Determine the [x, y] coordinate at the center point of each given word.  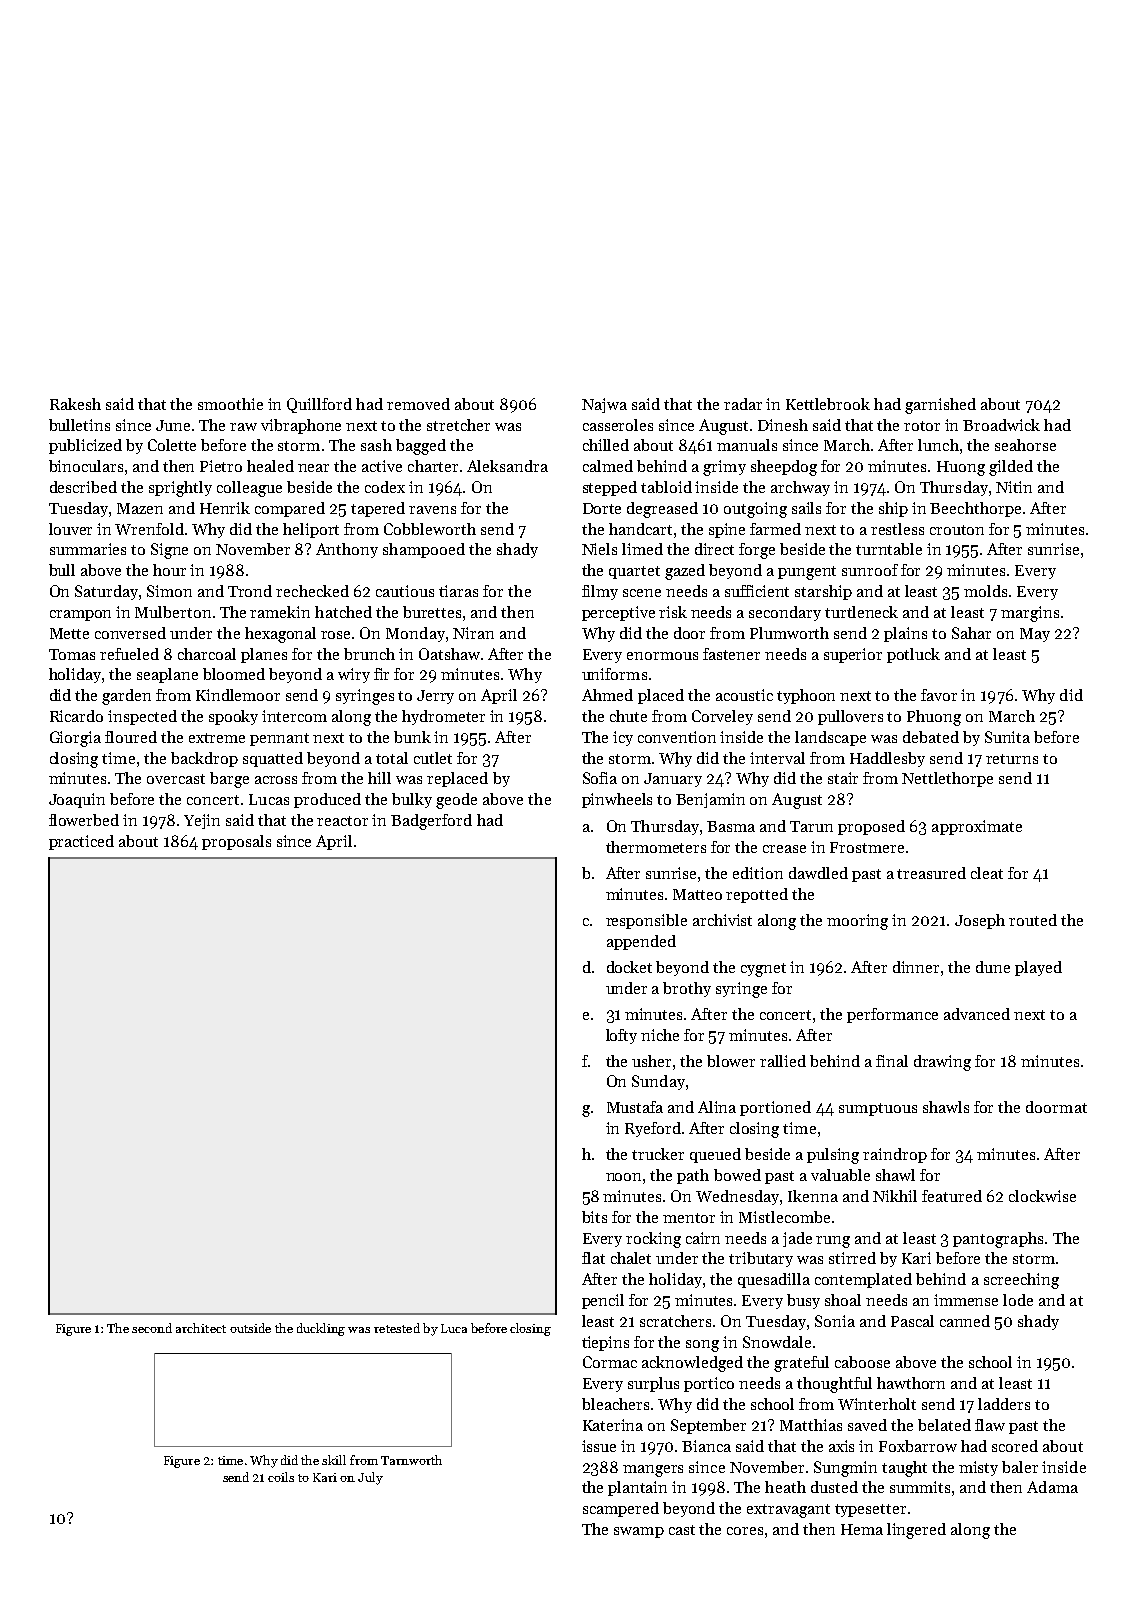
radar [743, 404]
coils [281, 1477]
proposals [236, 842]
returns [1012, 759]
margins [1030, 614]
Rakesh [75, 404]
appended [641, 942]
